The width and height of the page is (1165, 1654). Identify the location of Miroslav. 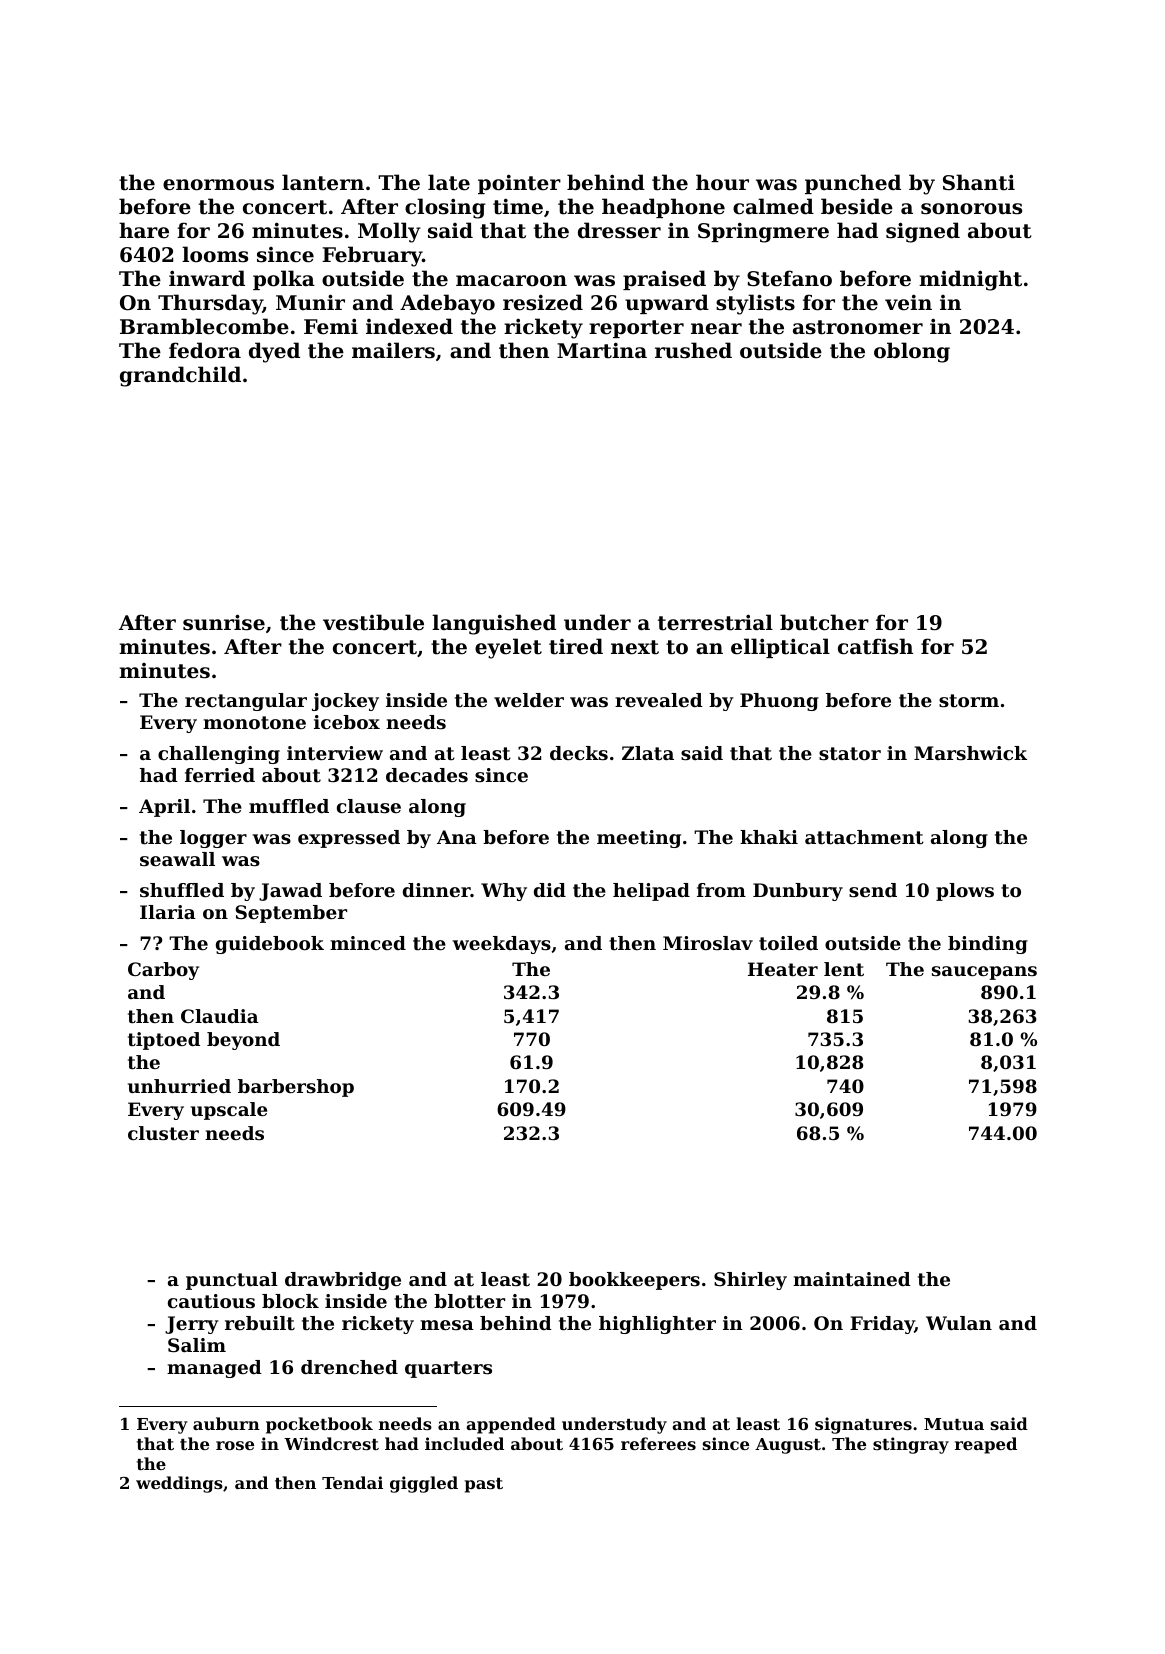
(708, 943).
